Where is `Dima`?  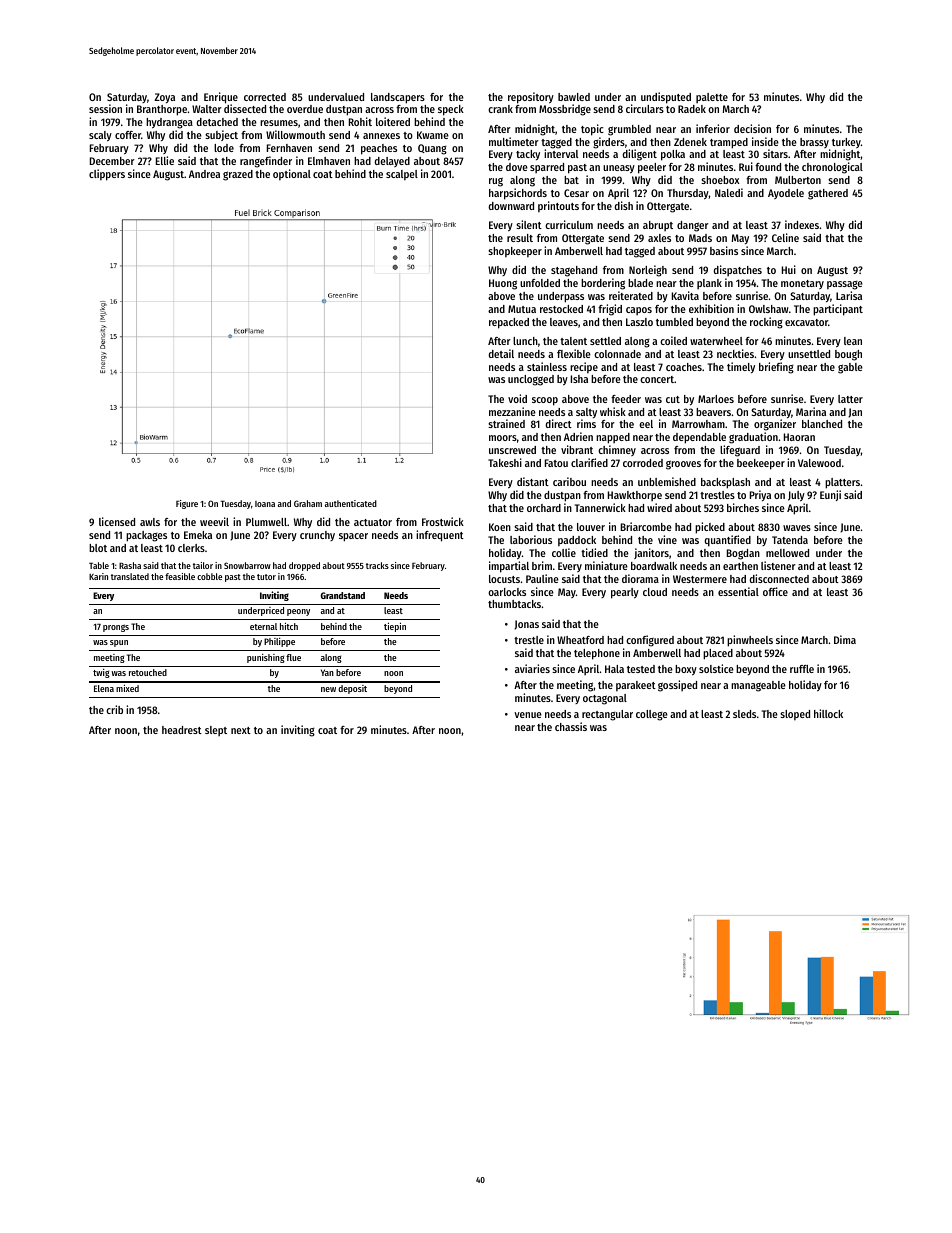
Dima is located at coordinates (845, 639).
